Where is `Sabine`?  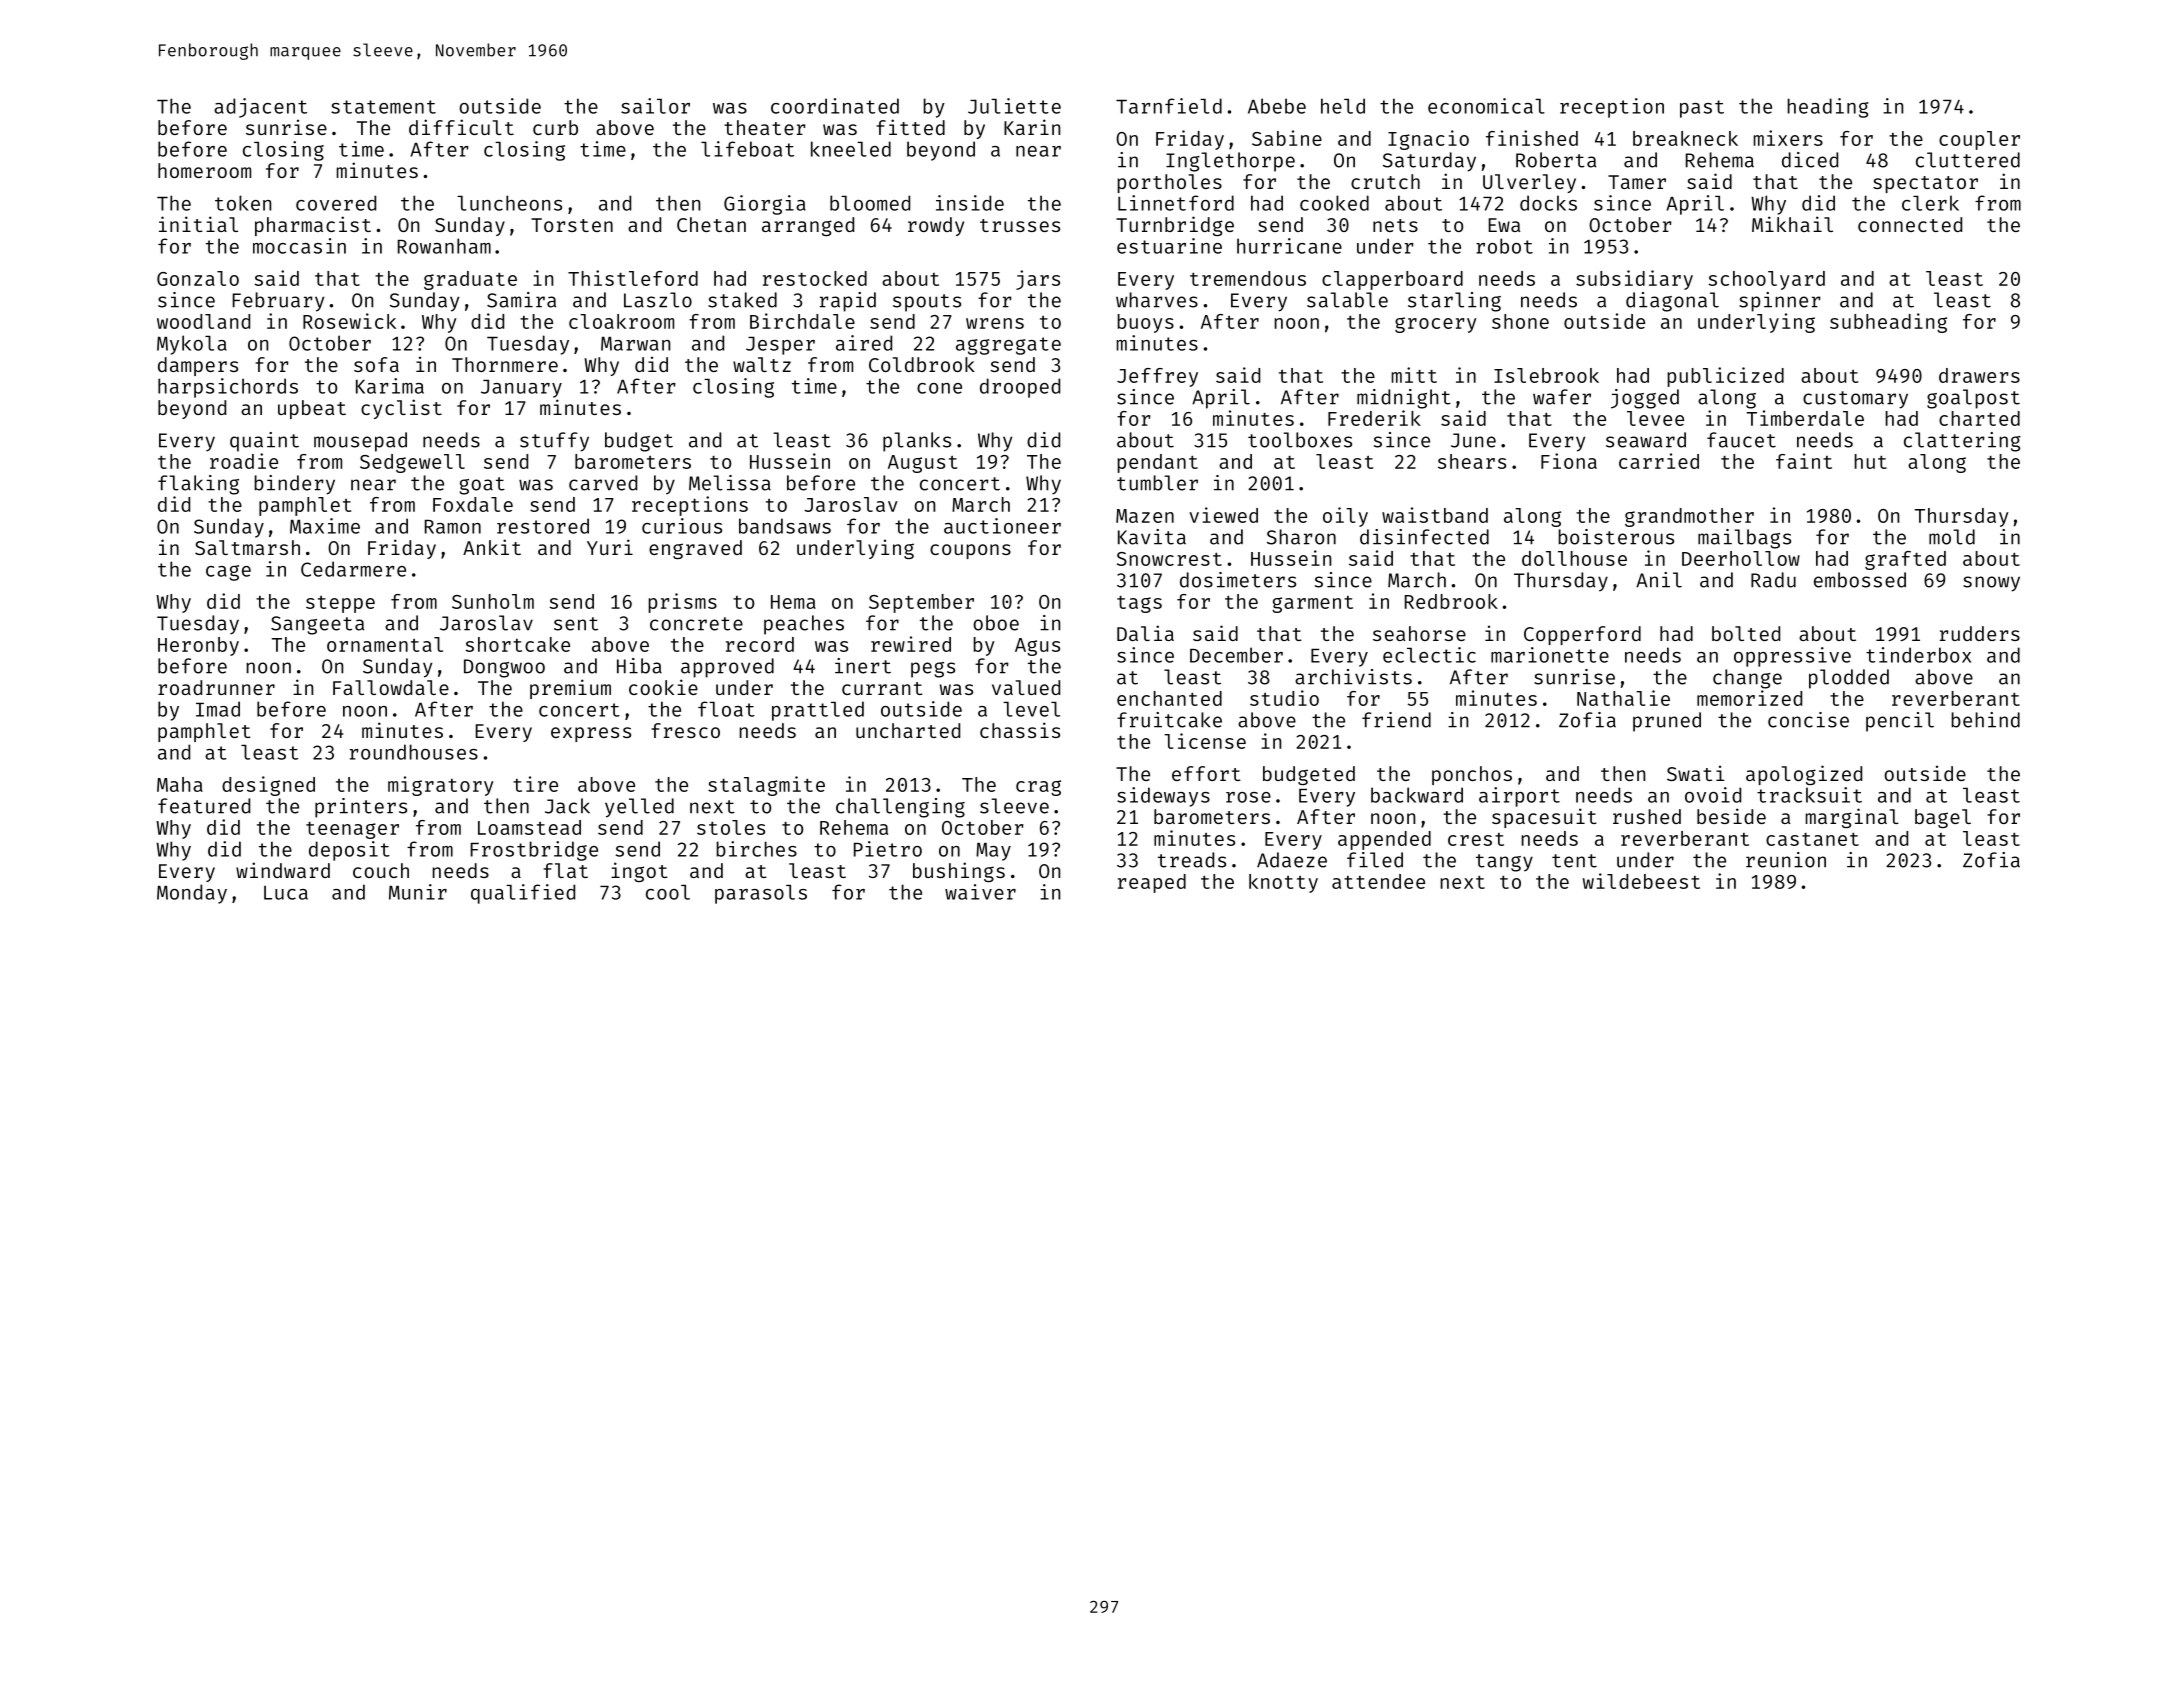 Sabine is located at coordinates (1287, 138).
